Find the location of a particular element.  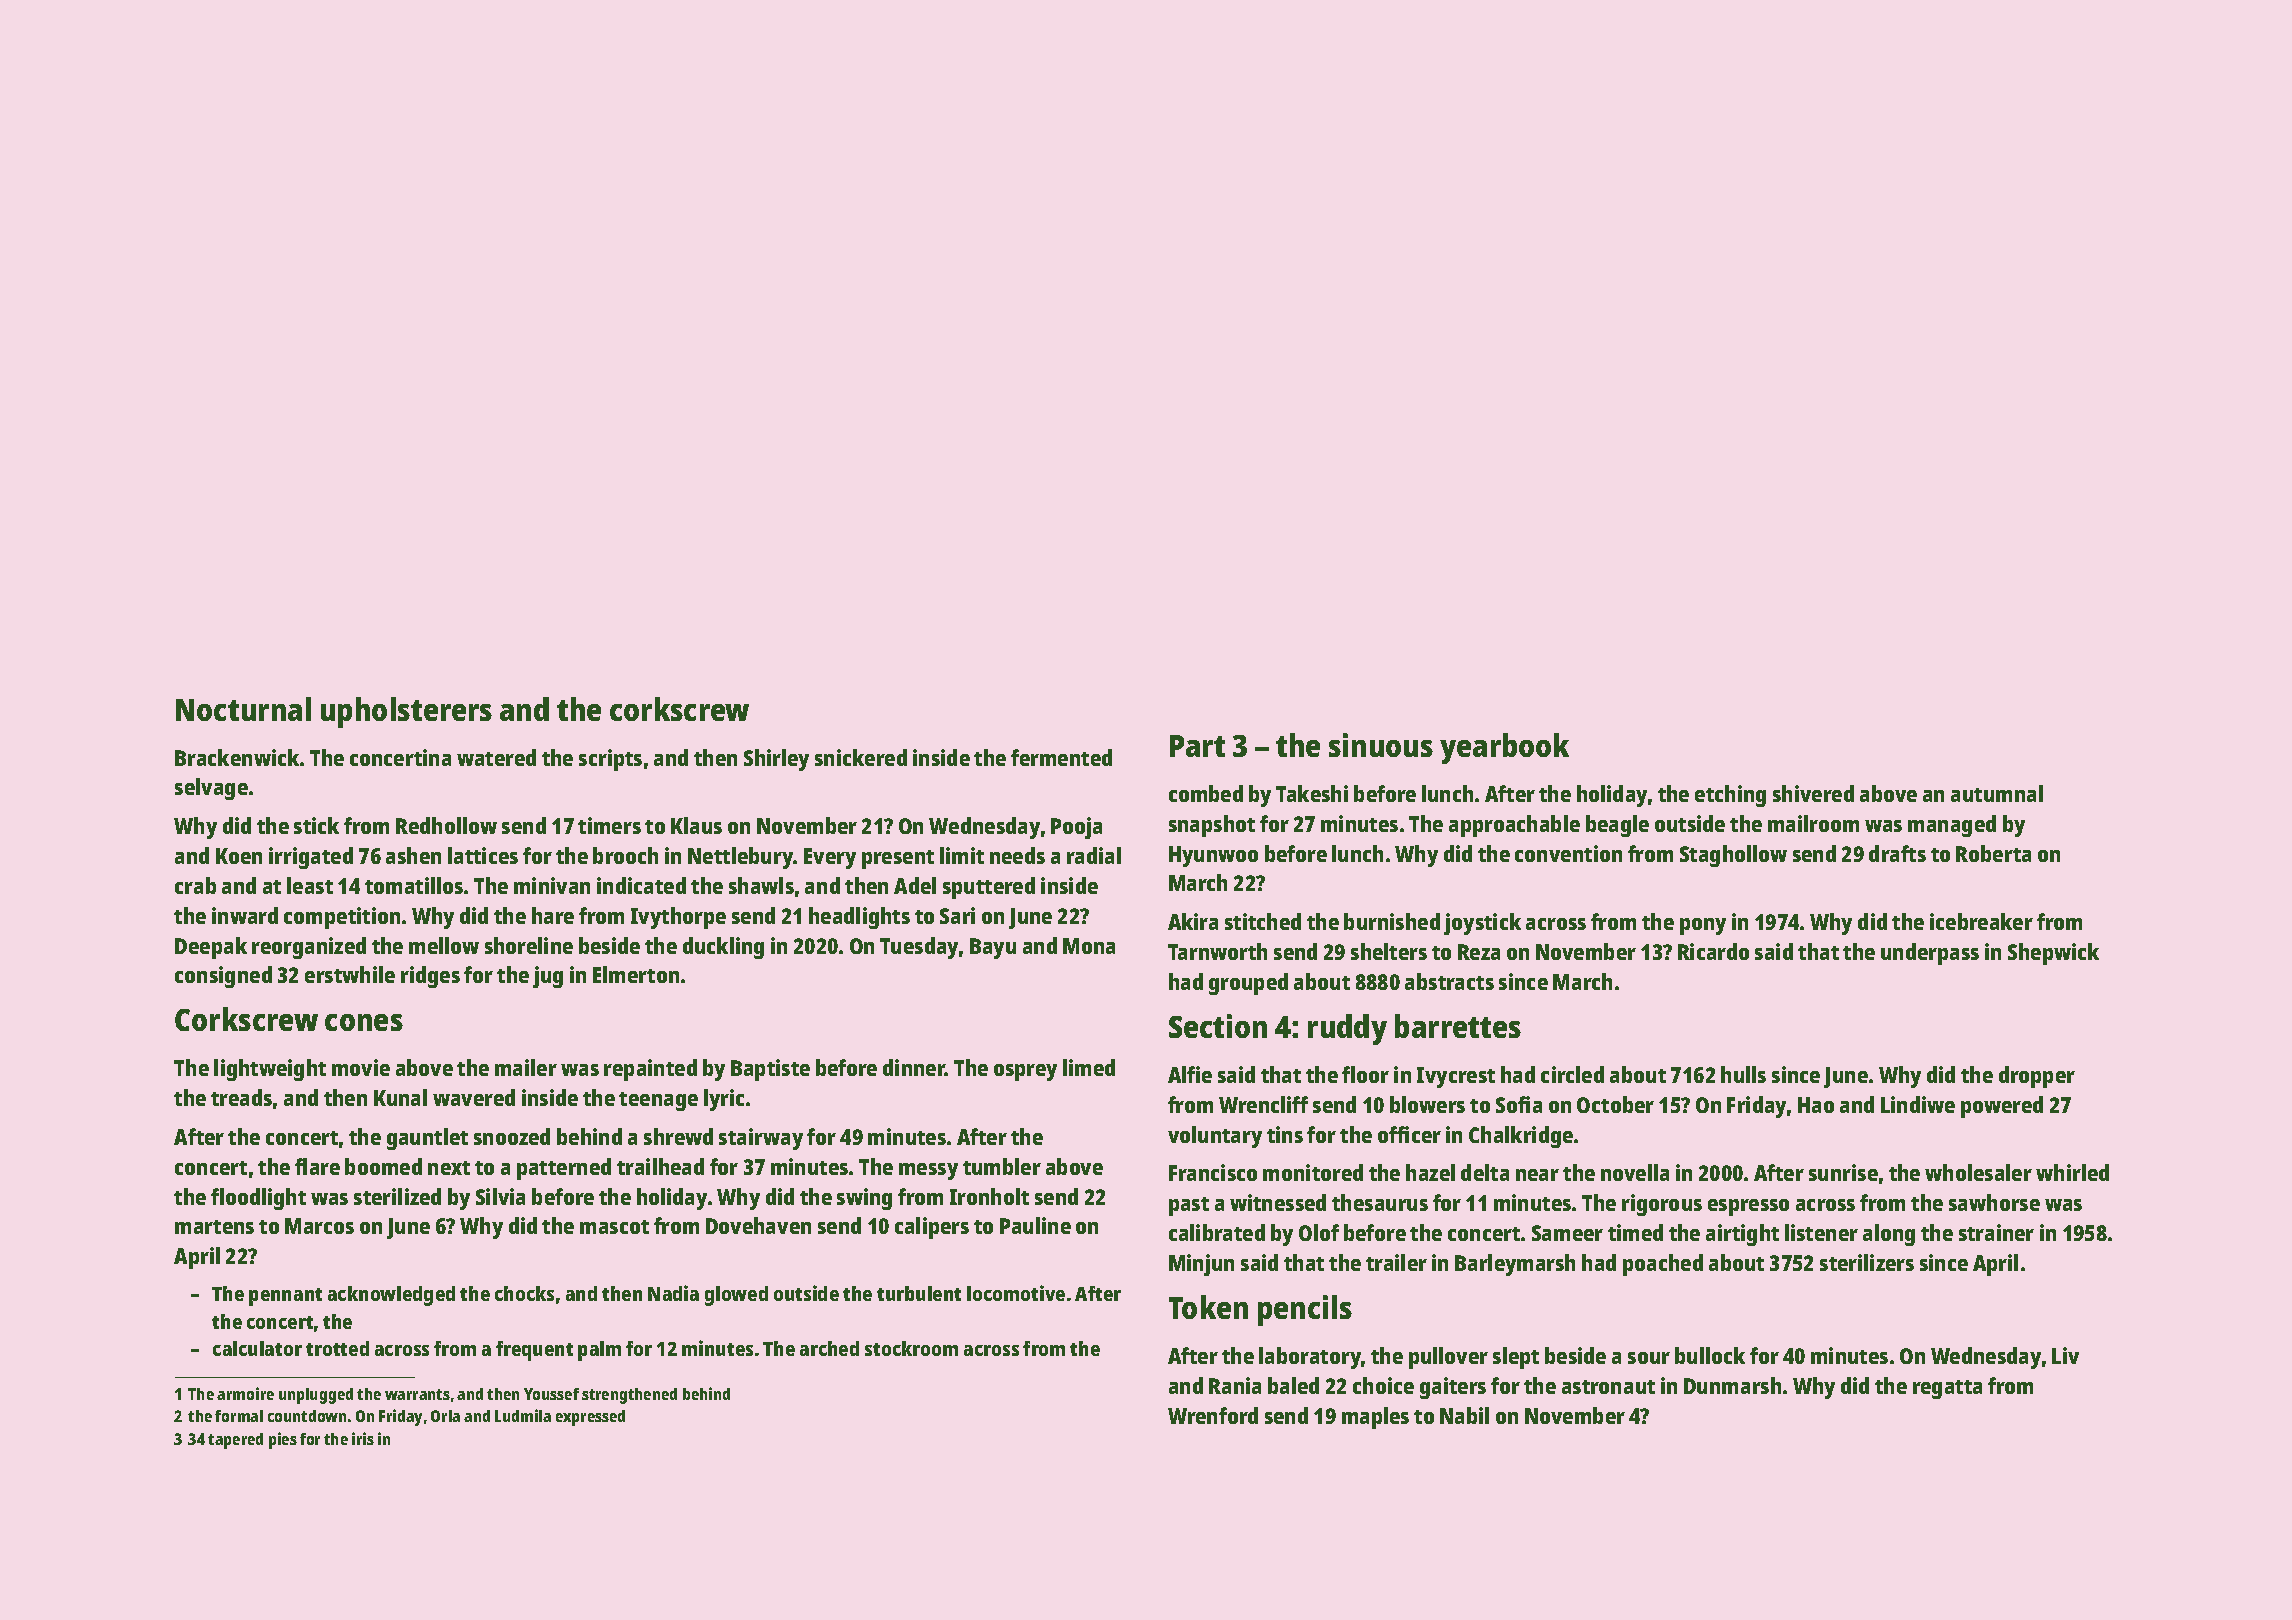

tins is located at coordinates (1285, 1134).
